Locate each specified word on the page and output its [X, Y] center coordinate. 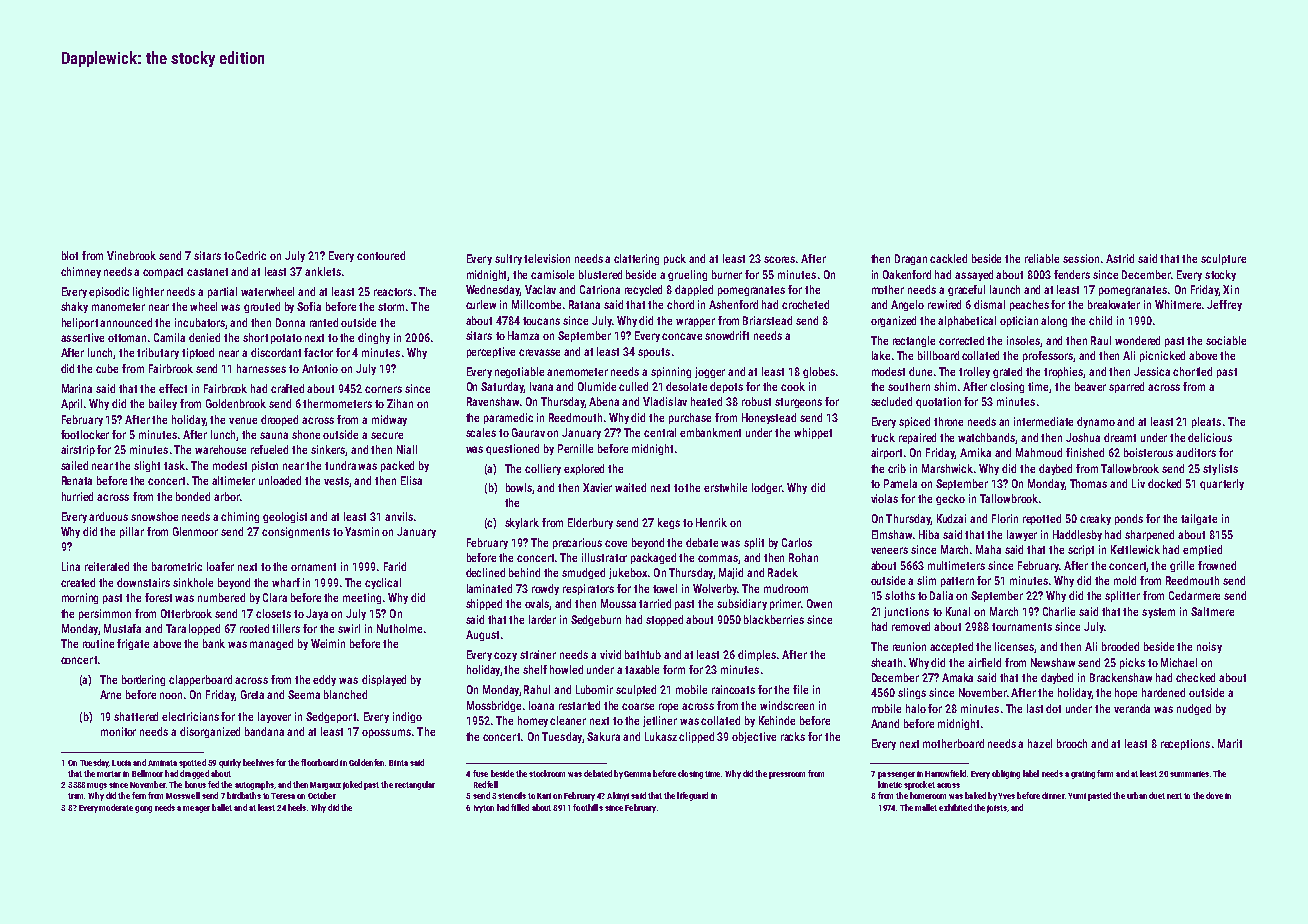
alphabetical [967, 321]
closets [273, 613]
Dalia [941, 595]
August [482, 635]
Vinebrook [131, 255]
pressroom [787, 775]
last [1035, 708]
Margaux [325, 786]
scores [779, 259]
